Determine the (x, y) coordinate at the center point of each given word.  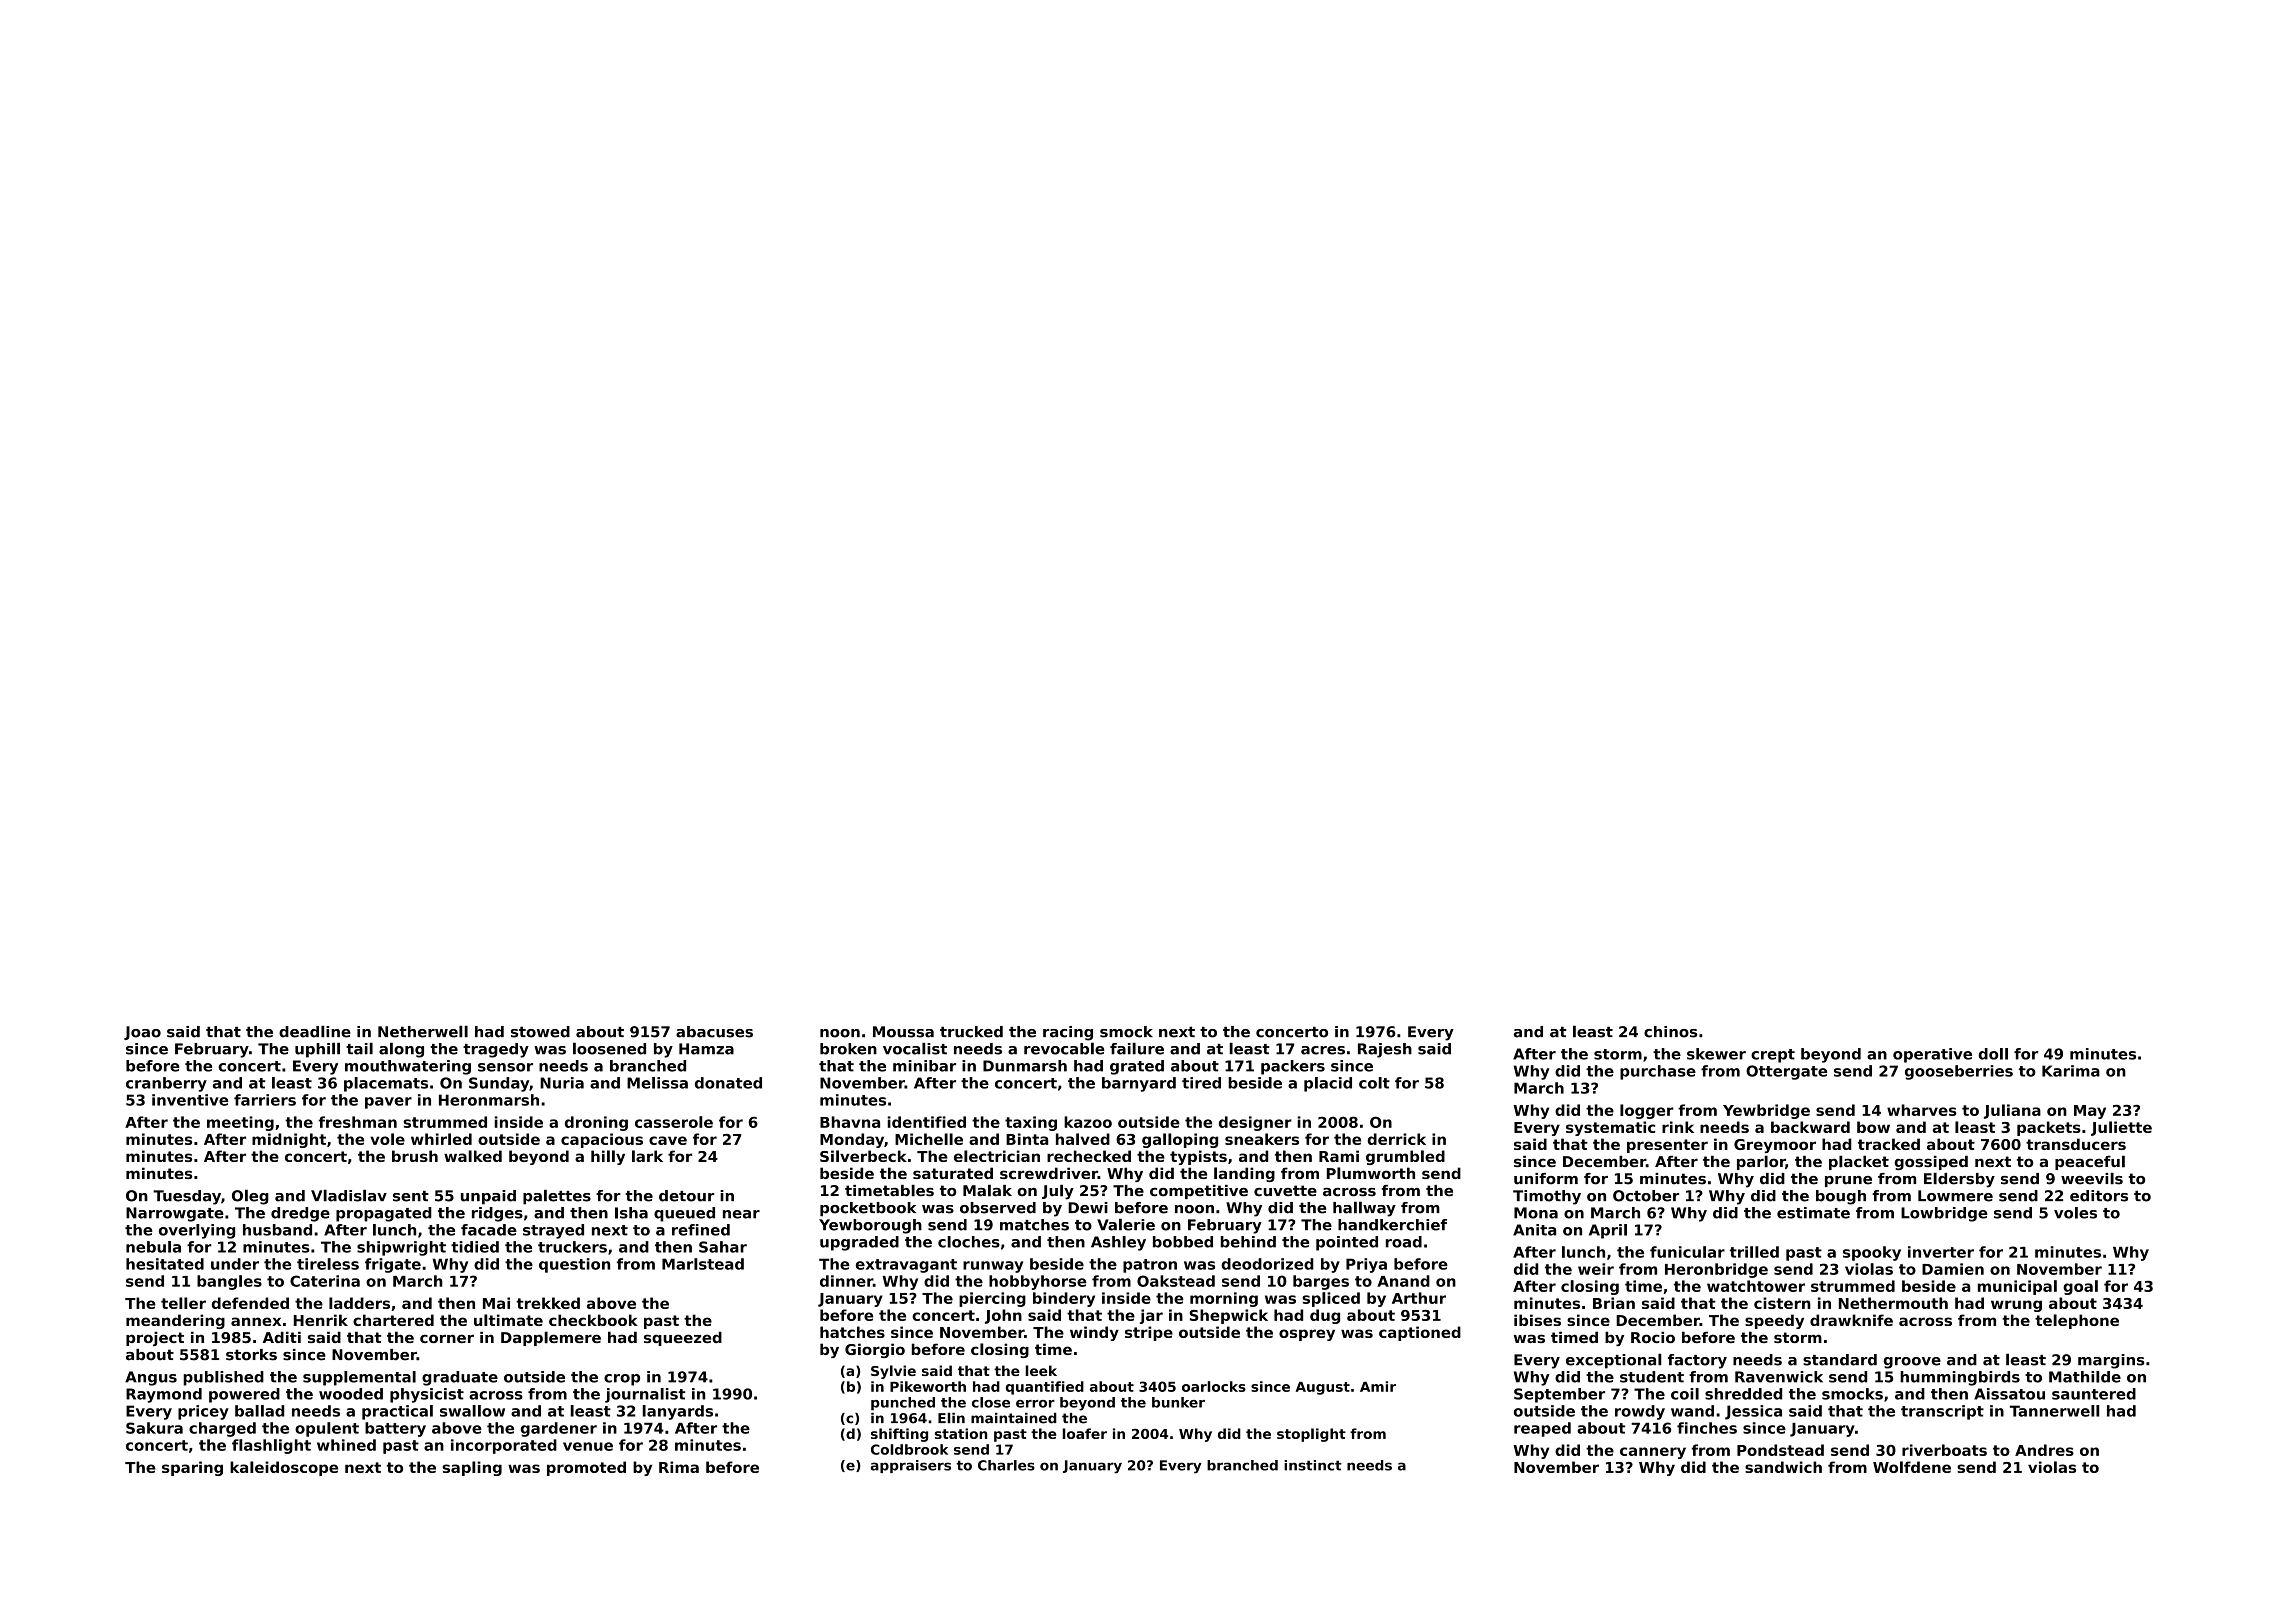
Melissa (657, 1083)
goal (2080, 1287)
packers (1293, 1067)
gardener (559, 1429)
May (2090, 1112)
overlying (197, 1231)
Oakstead (1176, 1281)
